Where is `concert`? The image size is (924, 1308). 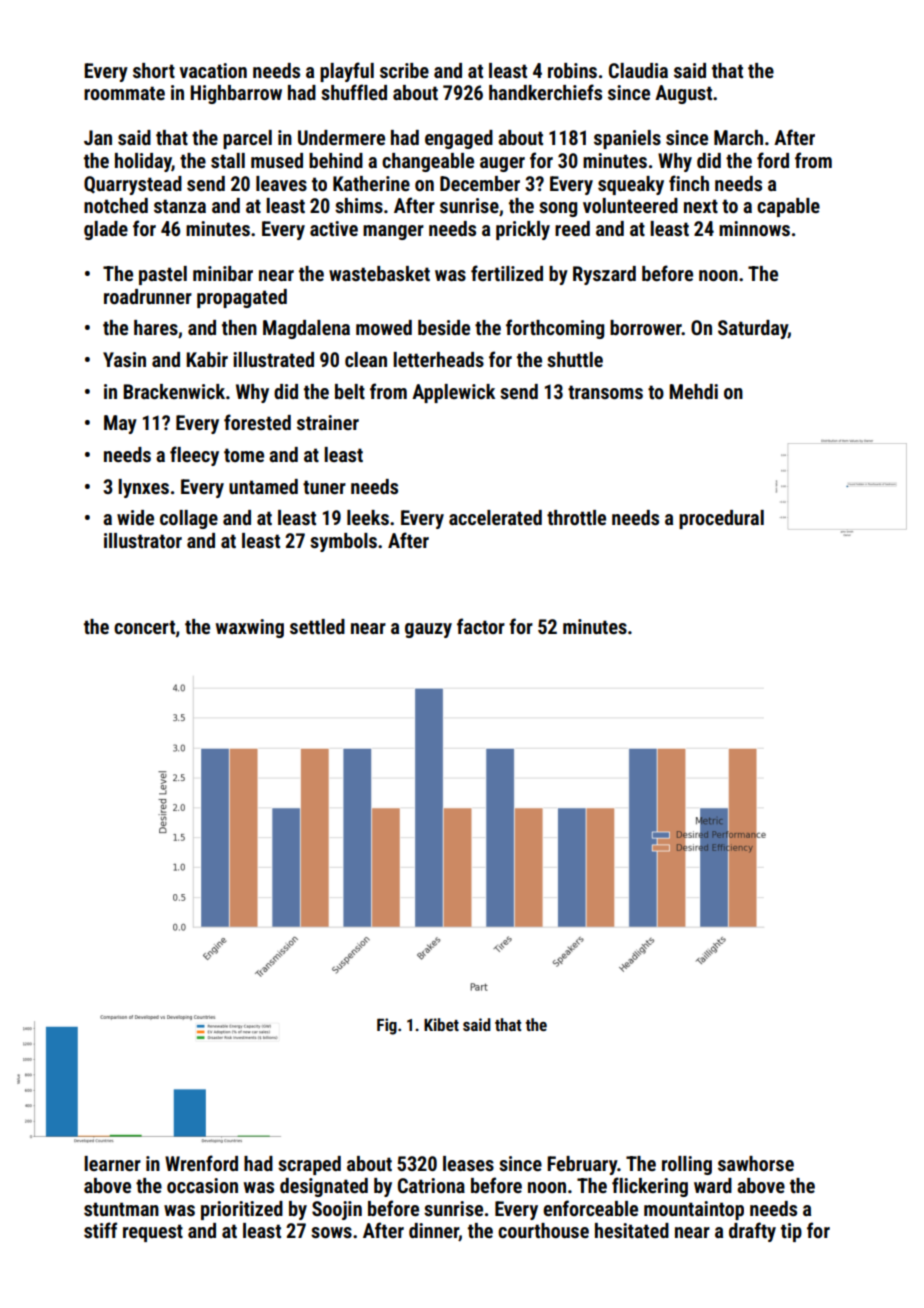
concert is located at coordinates (144, 627).
